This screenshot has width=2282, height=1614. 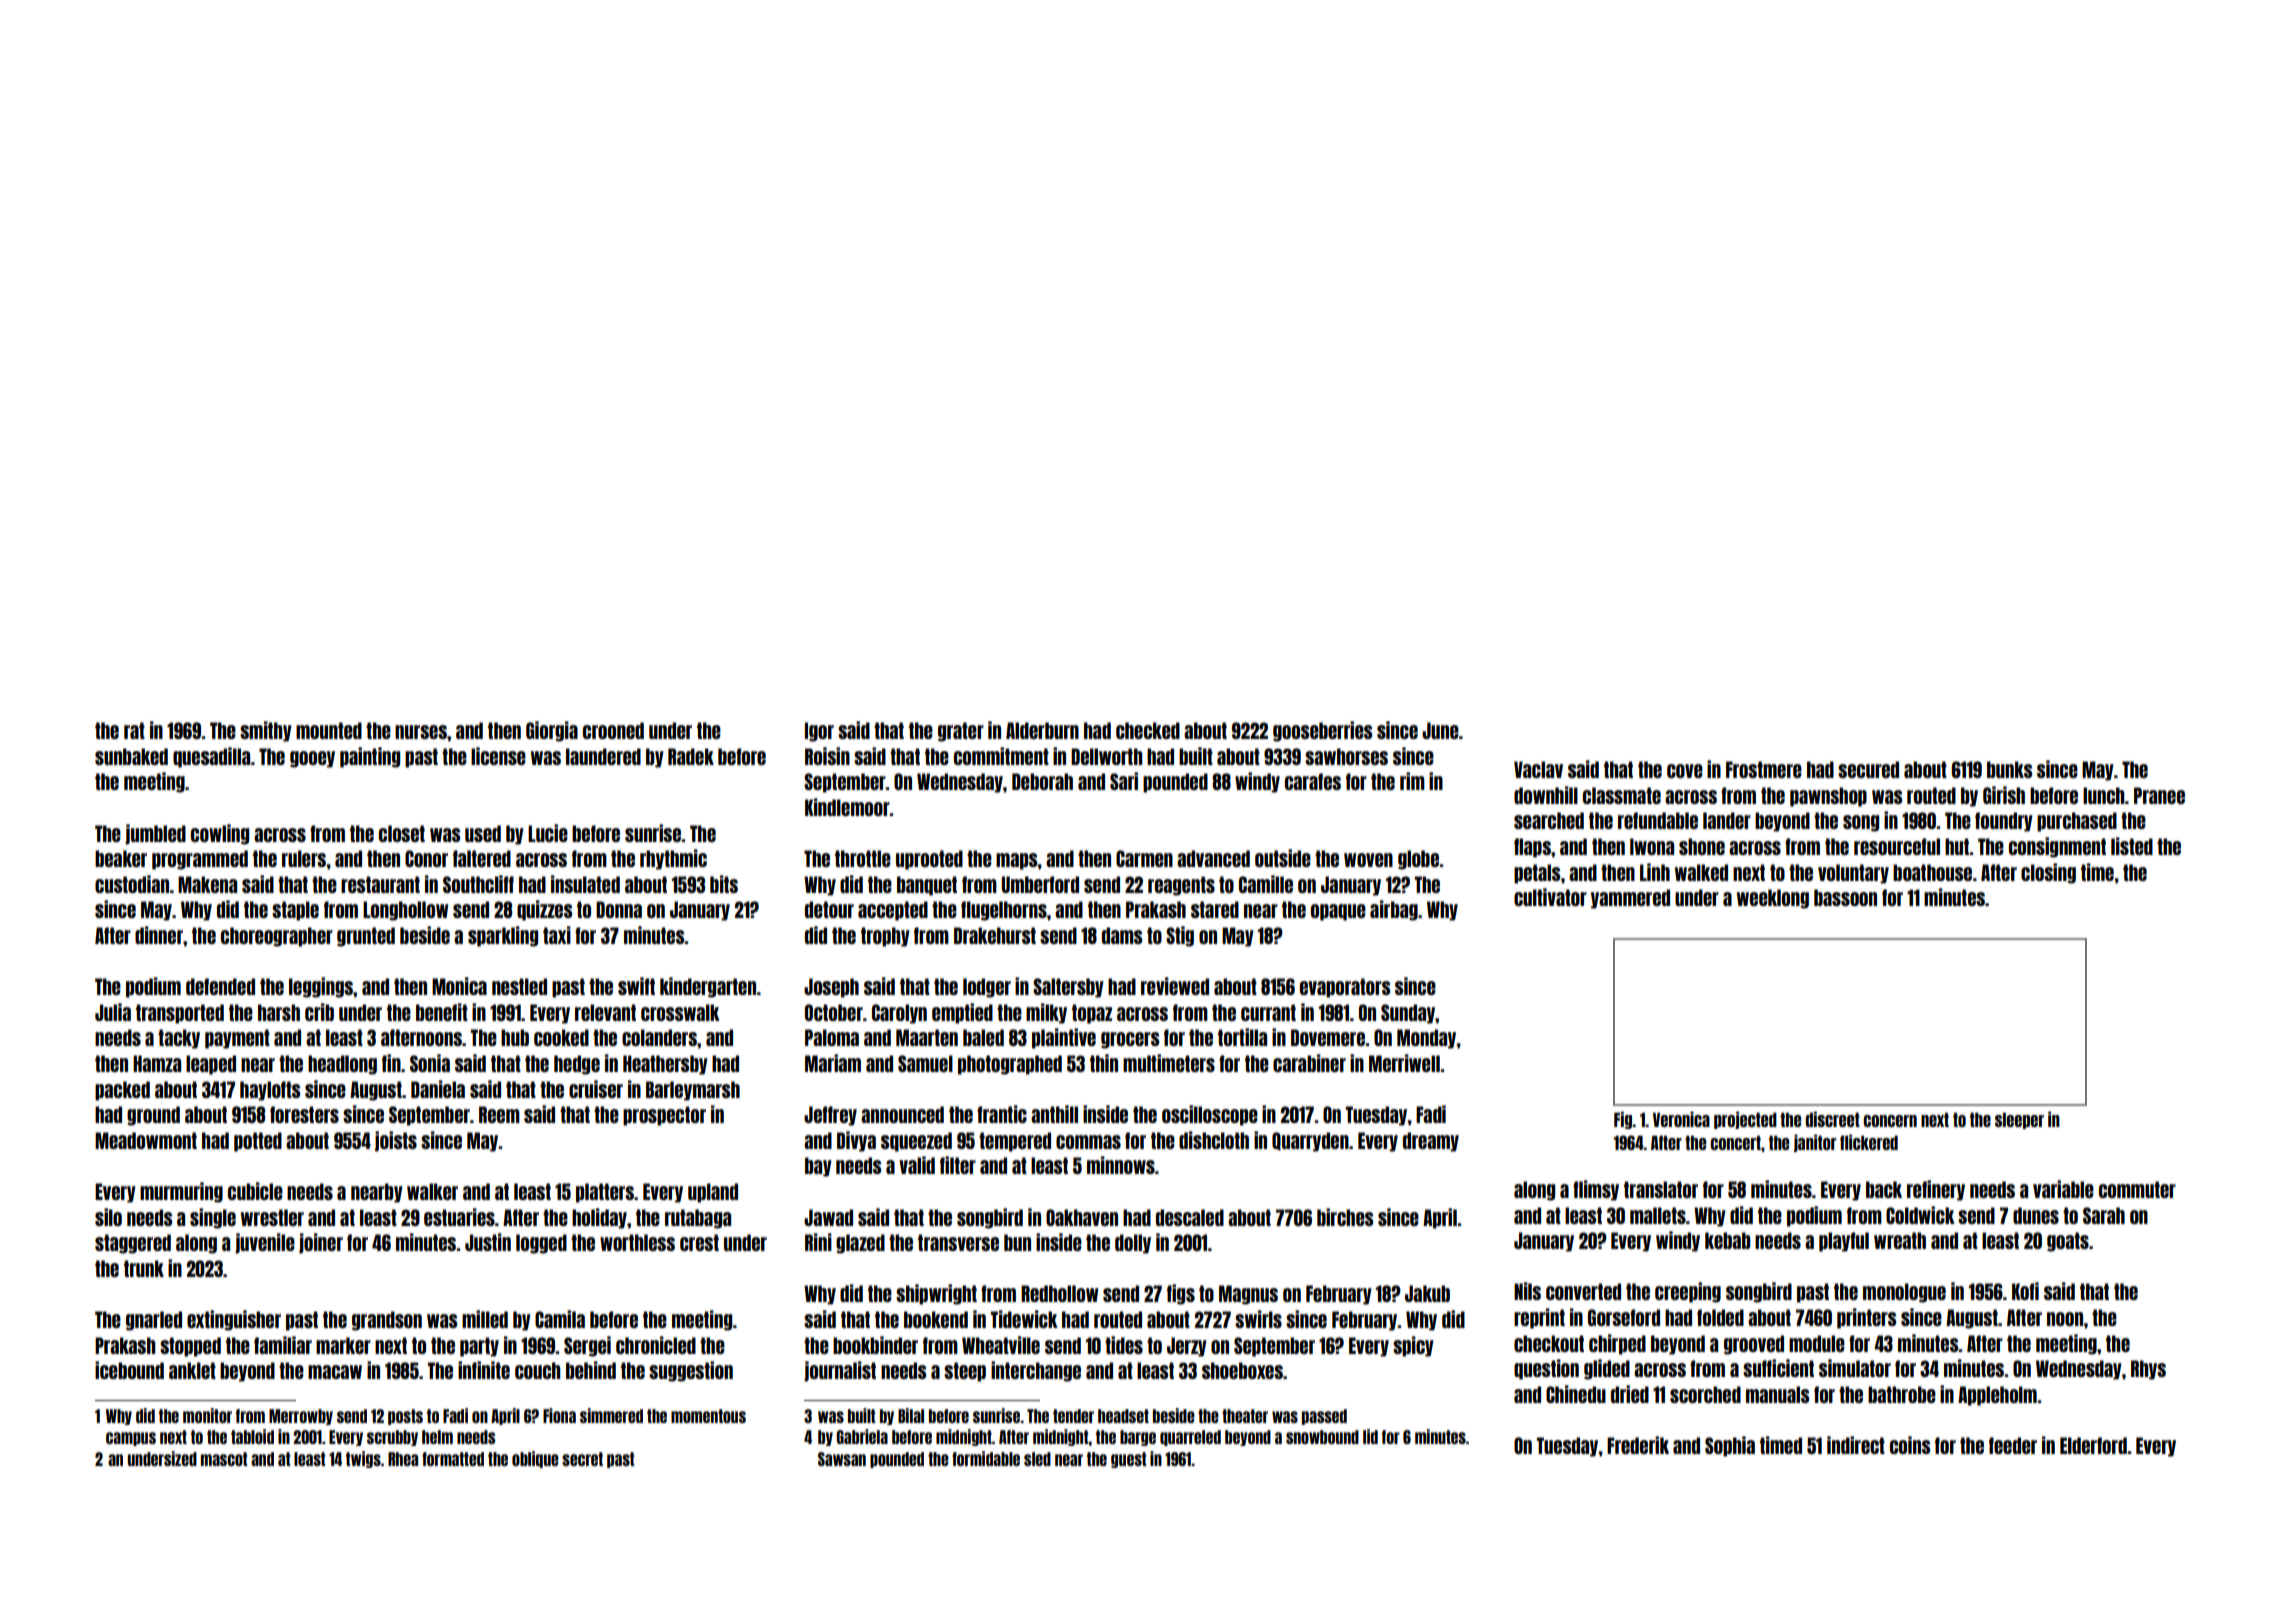 What do you see at coordinates (860, 1244) in the screenshot?
I see `glazed` at bounding box center [860, 1244].
